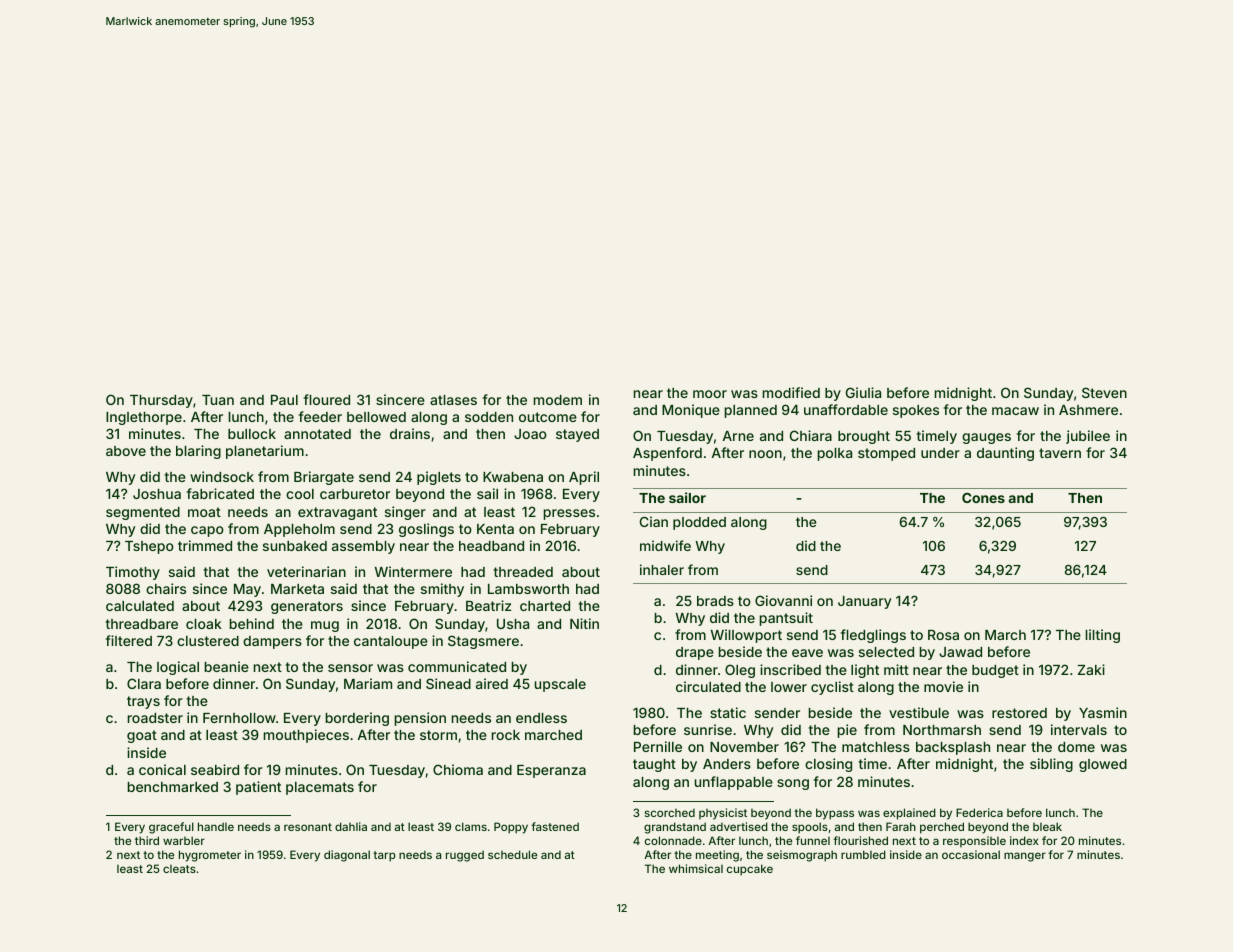 Image resolution: width=1233 pixels, height=952 pixels. Describe the element at coordinates (886, 454) in the document. I see `stomped` at that location.
